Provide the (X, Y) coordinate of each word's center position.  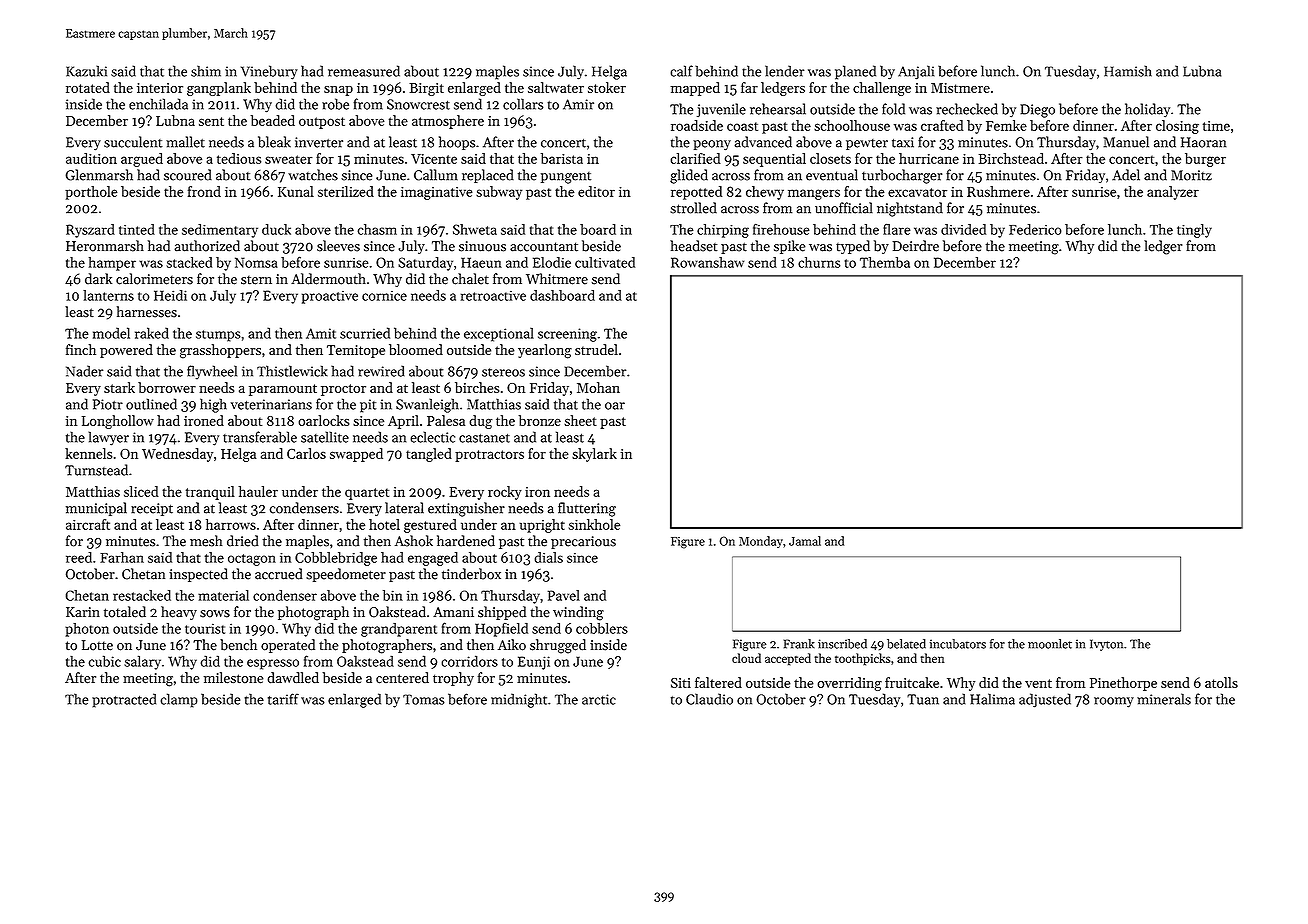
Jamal (805, 541)
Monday (761, 542)
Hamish (1128, 71)
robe (335, 104)
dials (548, 557)
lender (784, 71)
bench (238, 645)
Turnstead (96, 470)
